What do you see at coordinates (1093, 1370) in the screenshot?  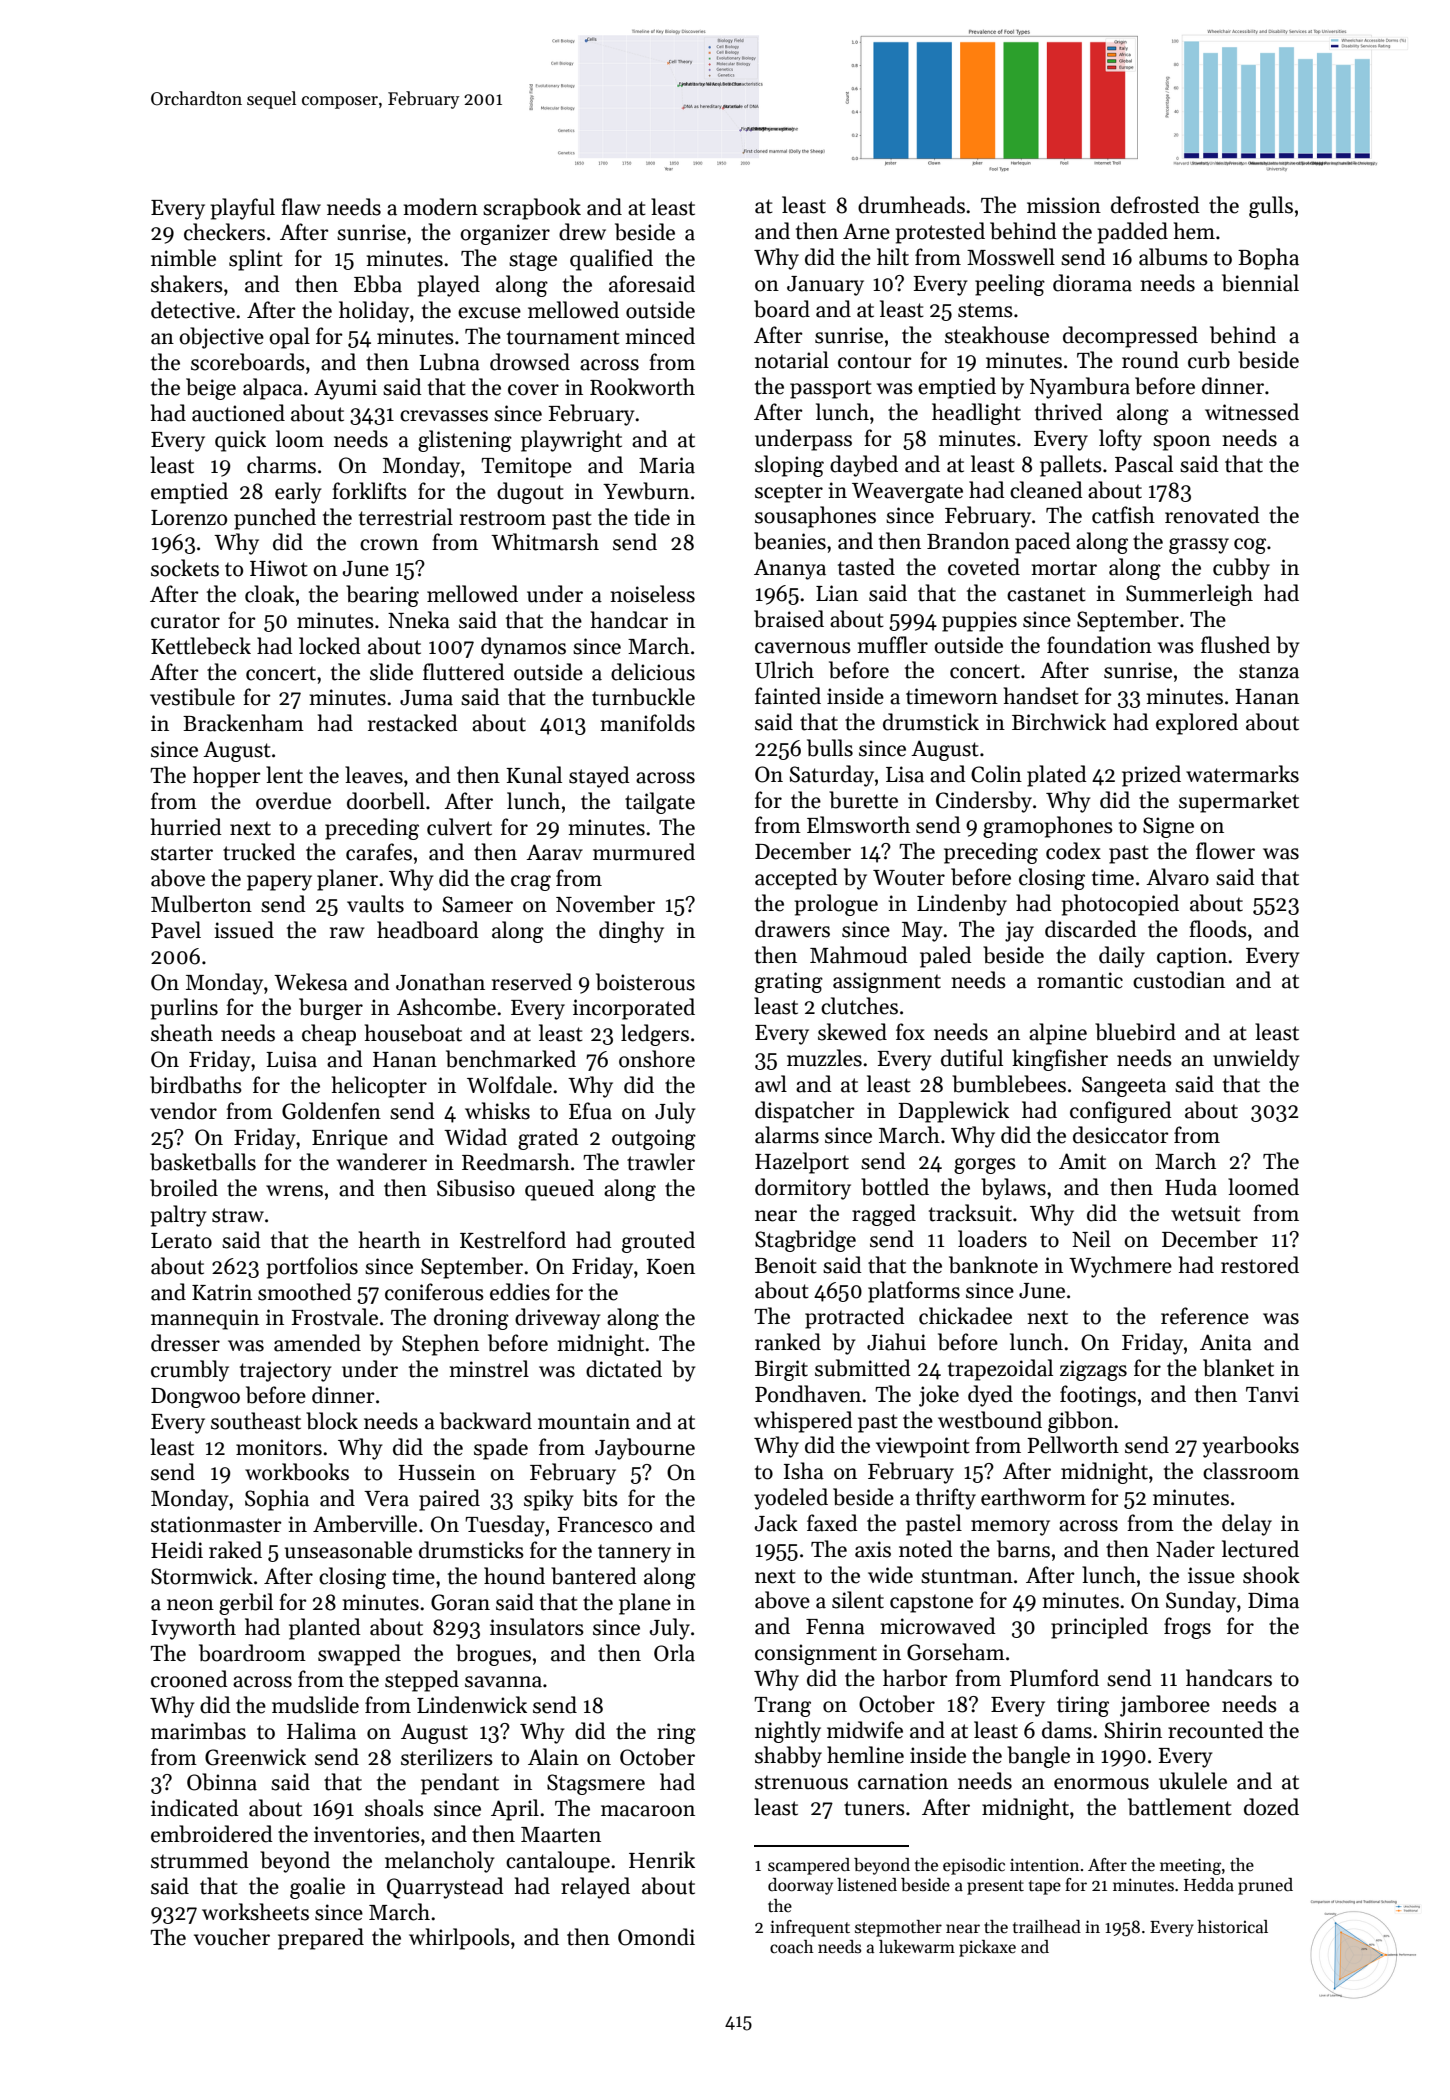 I see `zigzags` at bounding box center [1093, 1370].
